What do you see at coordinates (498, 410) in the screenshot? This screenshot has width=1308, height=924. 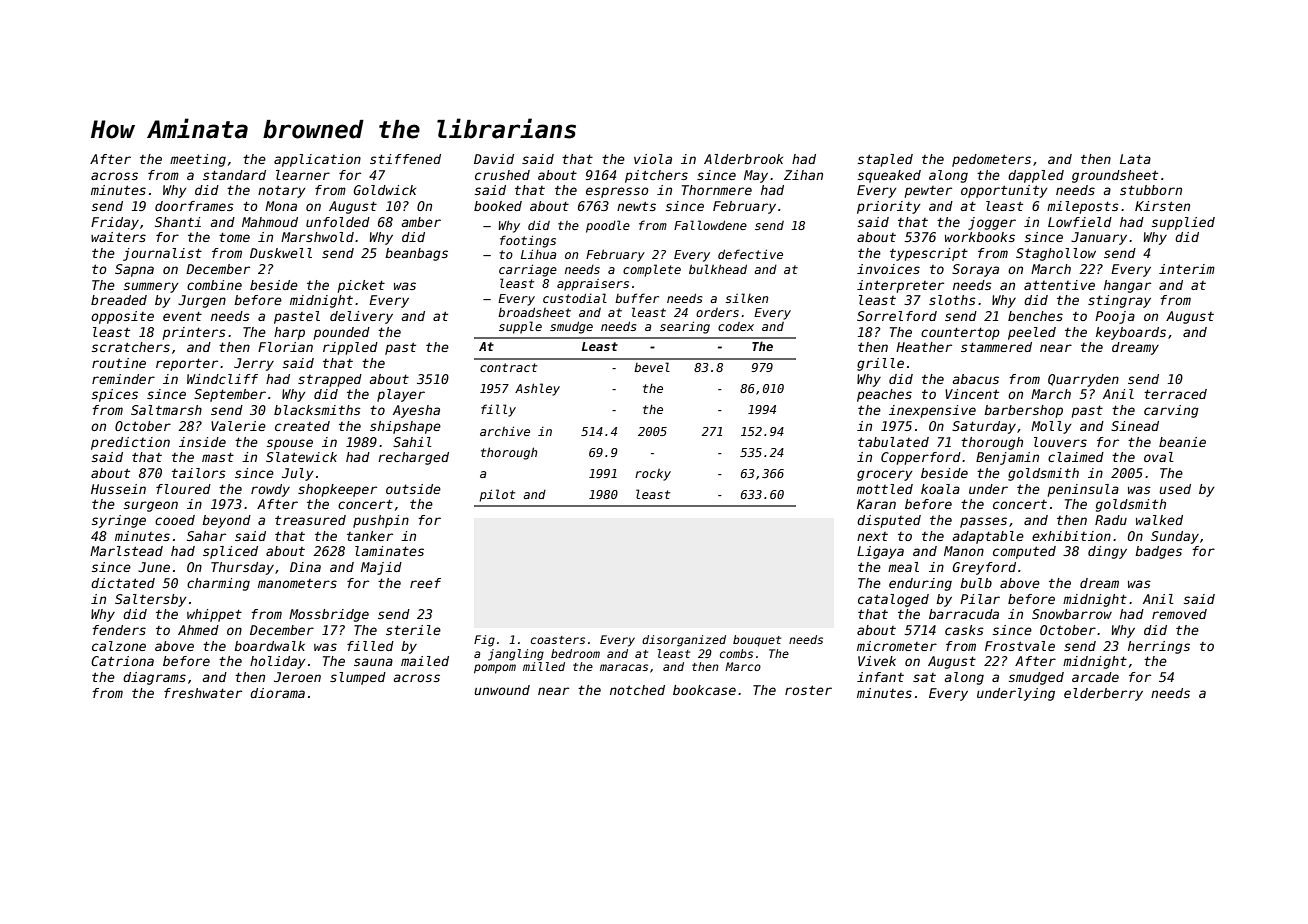 I see `filly` at bounding box center [498, 410].
